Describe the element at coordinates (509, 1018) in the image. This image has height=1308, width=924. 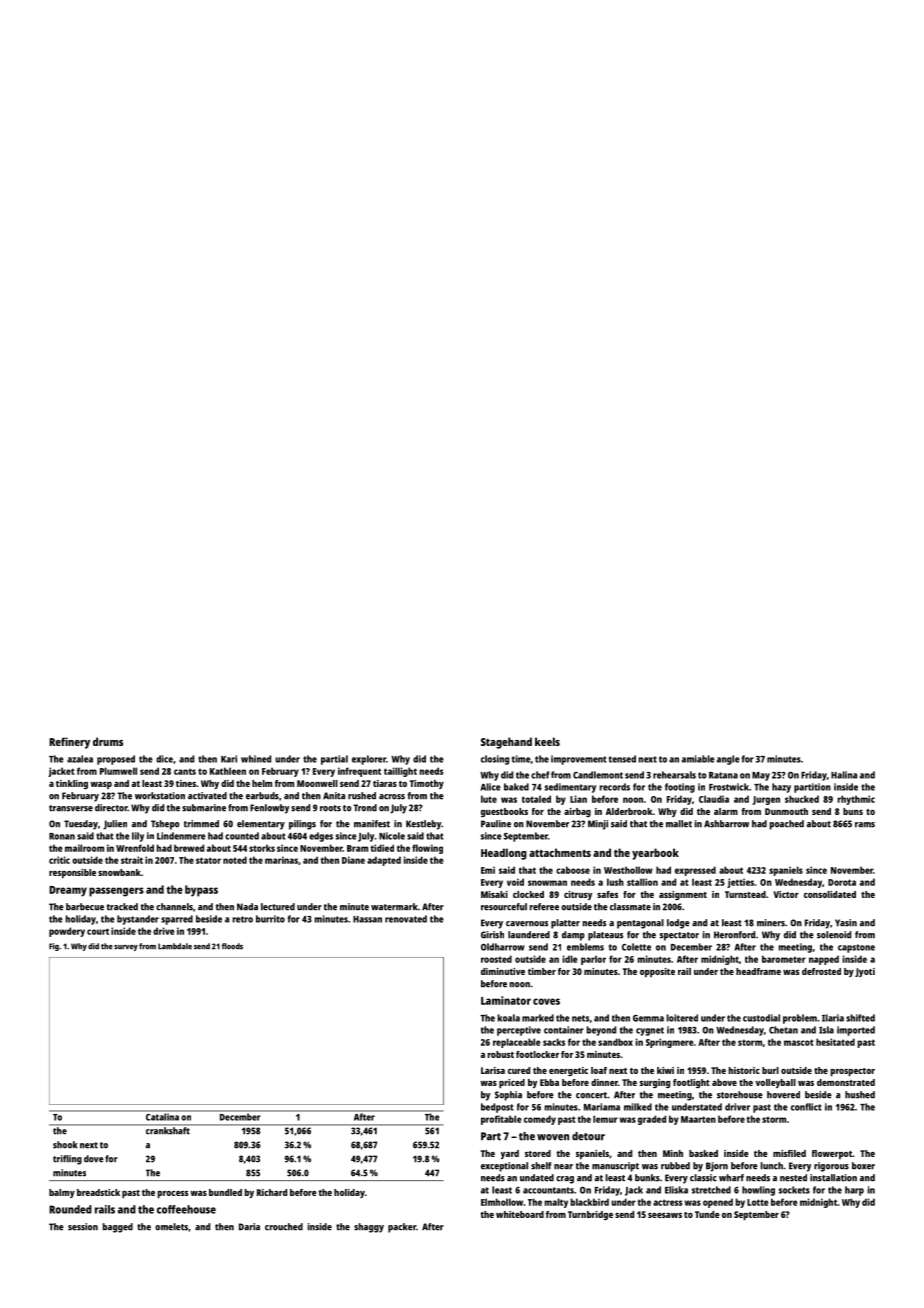
I see `koala` at that location.
